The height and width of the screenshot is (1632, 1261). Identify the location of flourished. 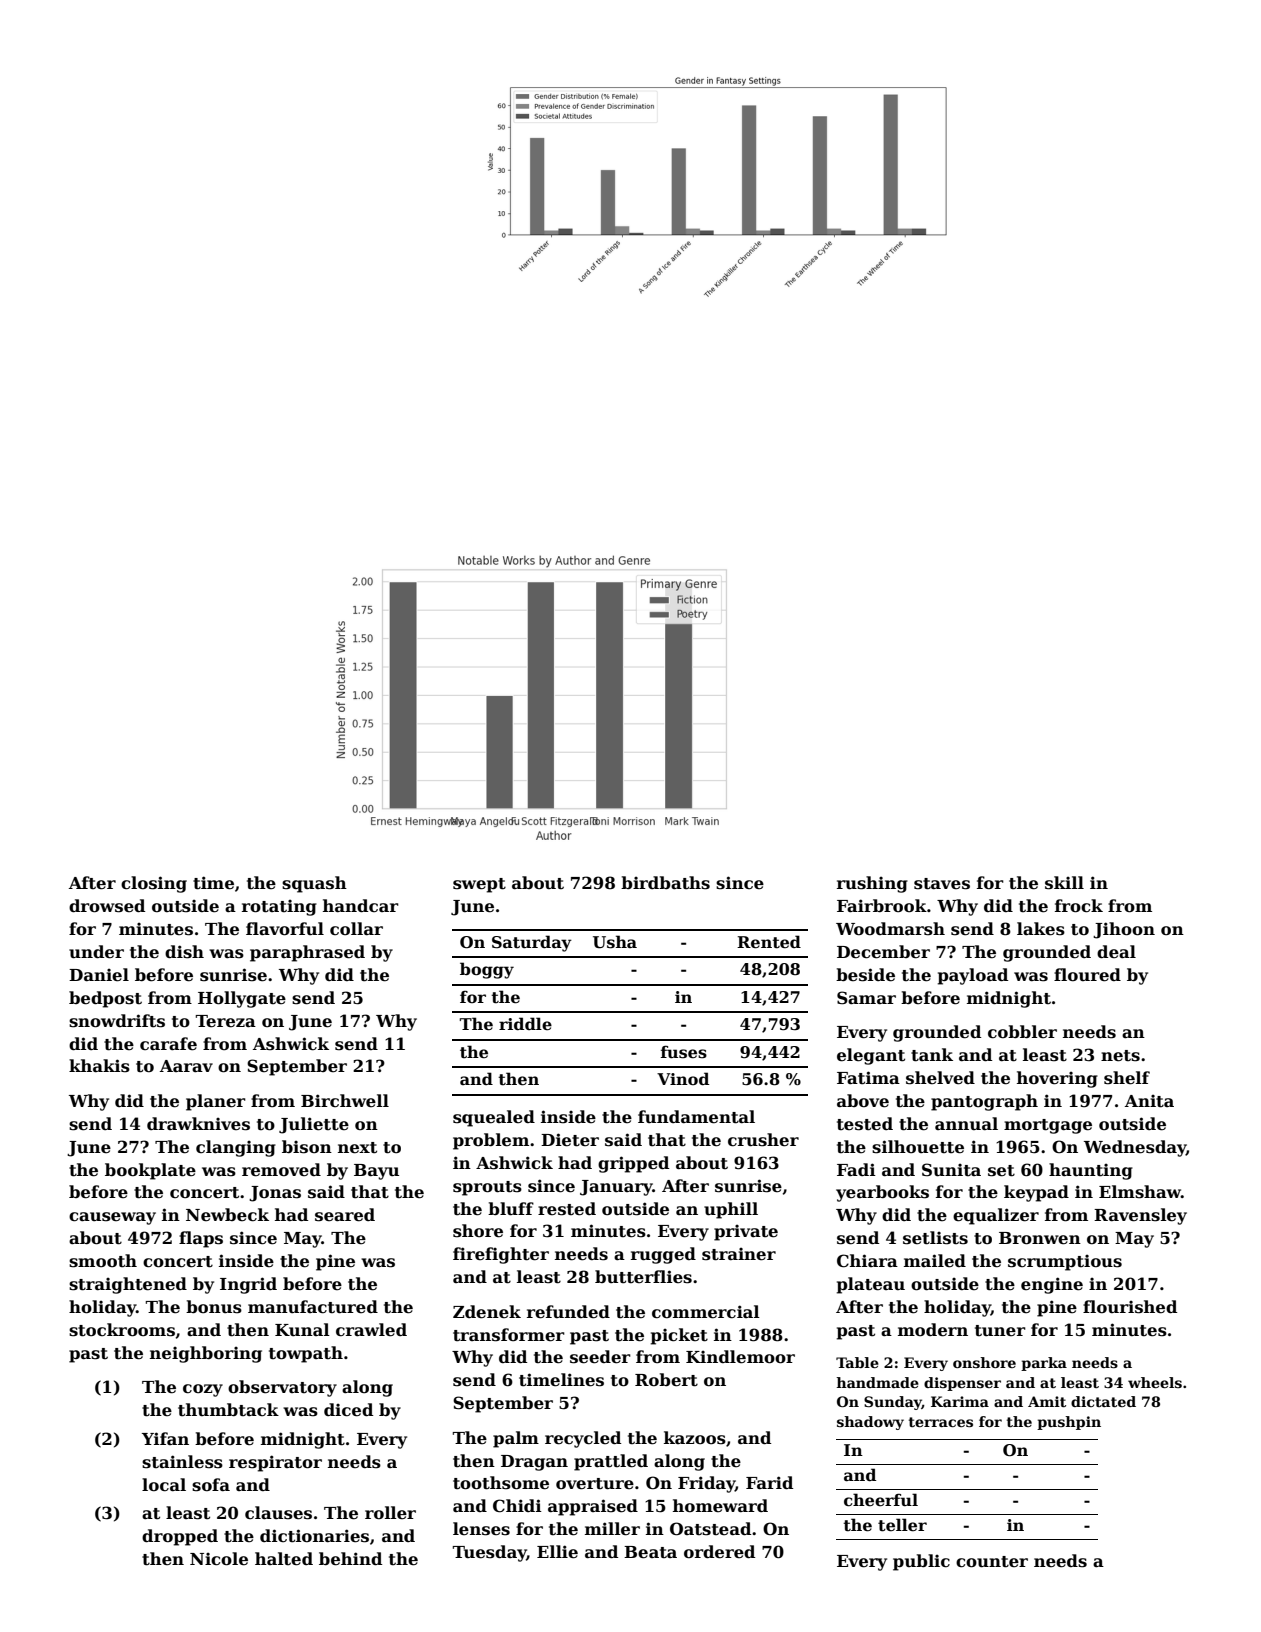
(1130, 1307).
